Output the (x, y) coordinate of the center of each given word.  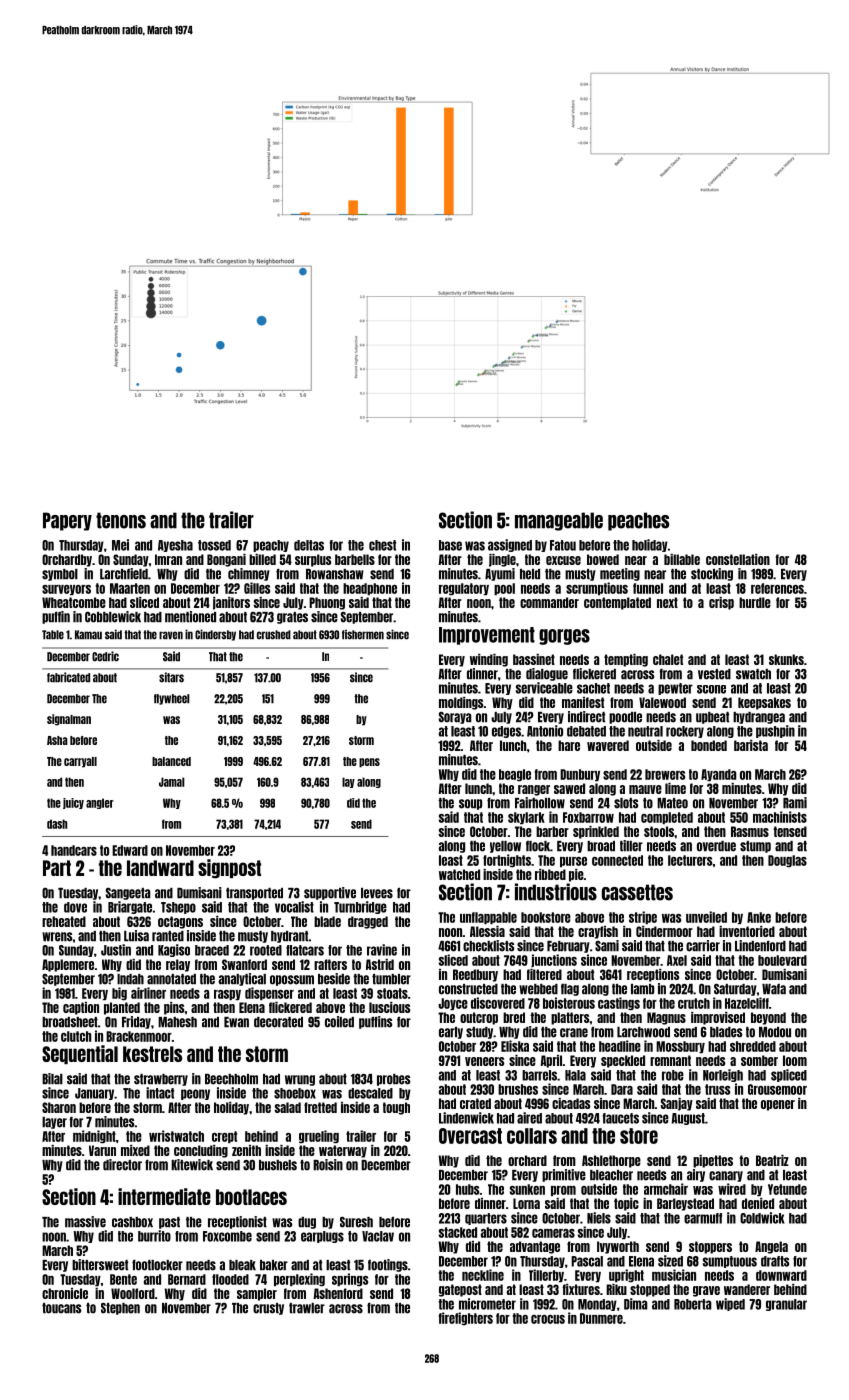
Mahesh (177, 1022)
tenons (121, 520)
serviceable (544, 688)
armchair (666, 1189)
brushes (518, 1089)
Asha (57, 740)
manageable (559, 521)
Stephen (120, 1309)
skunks (786, 659)
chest (382, 545)
